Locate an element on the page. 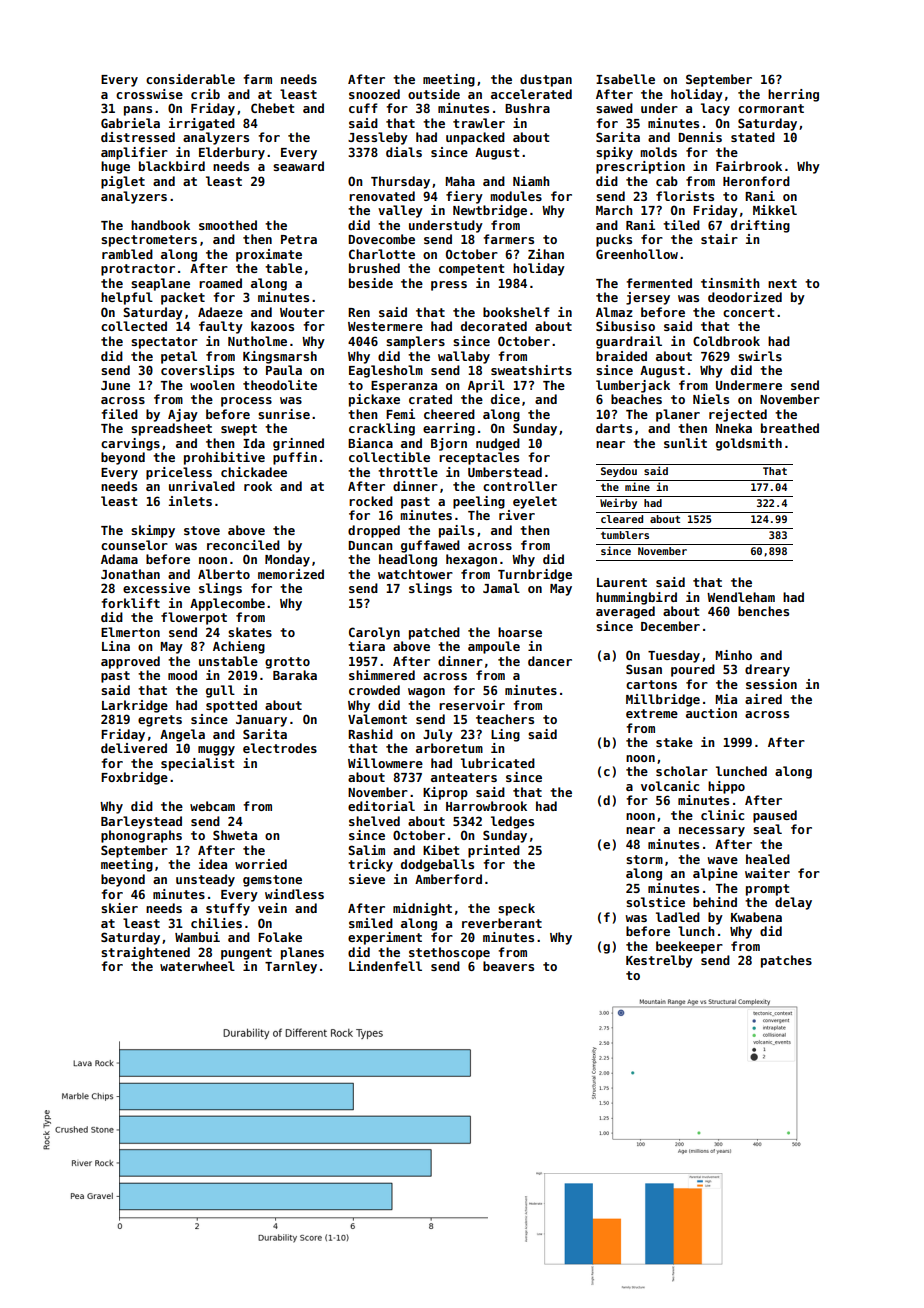 This document has height=1308, width=924. dustpan is located at coordinates (546, 80).
